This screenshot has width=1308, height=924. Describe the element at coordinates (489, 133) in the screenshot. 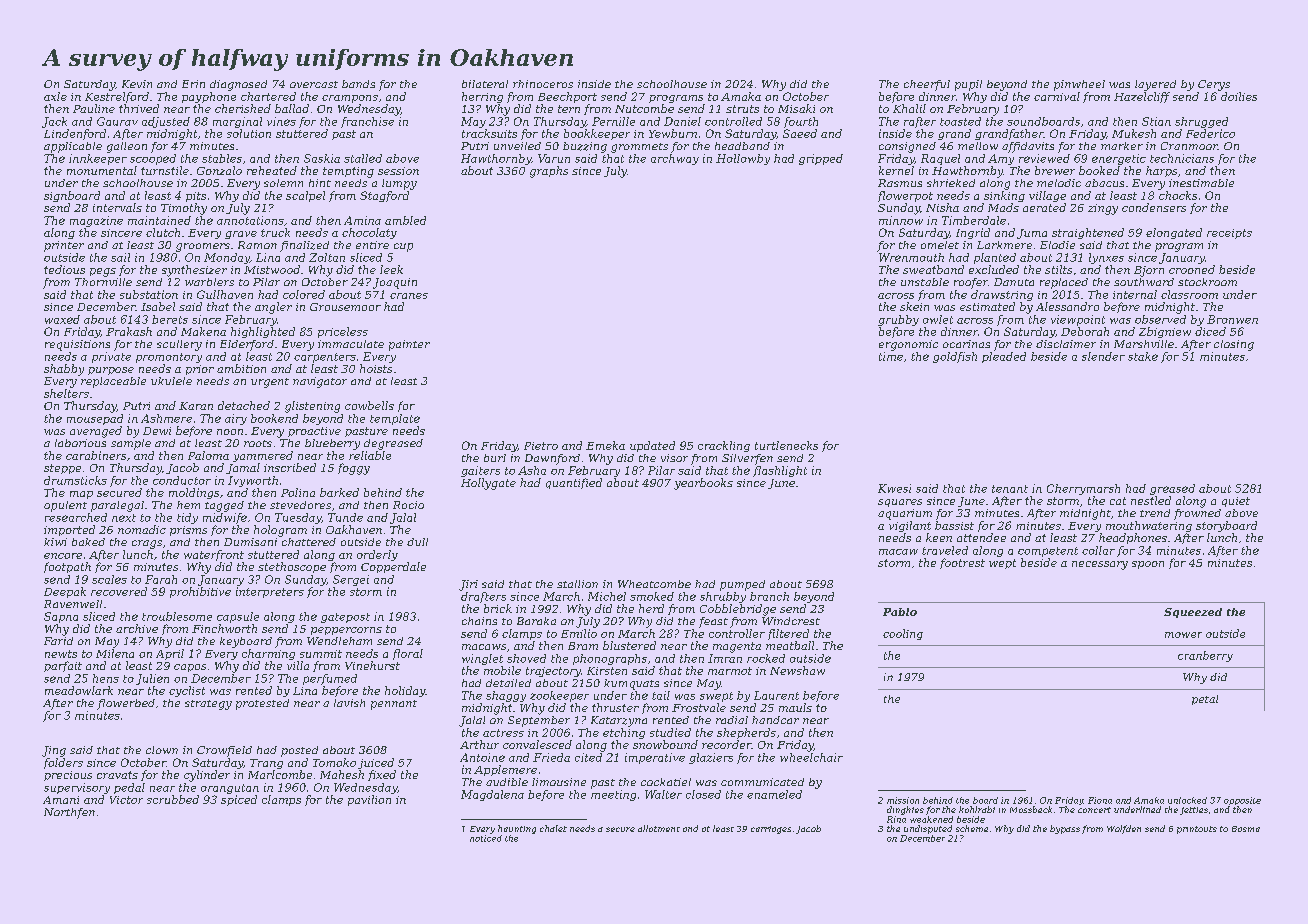

I see `tracksuits` at that location.
